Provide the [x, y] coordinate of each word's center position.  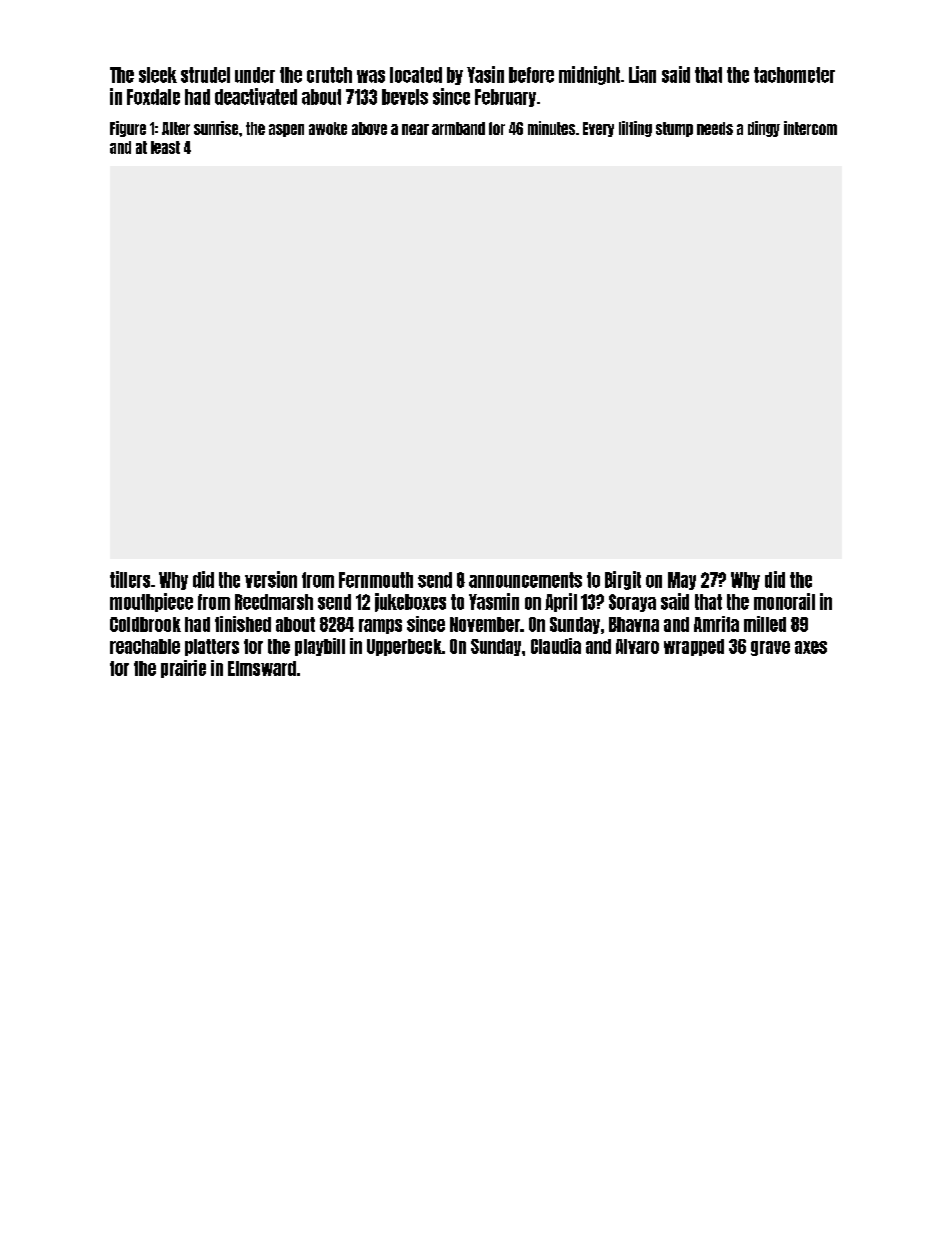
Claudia [556, 646]
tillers [130, 579]
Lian [642, 74]
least [165, 147]
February [505, 98]
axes [811, 647]
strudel [205, 75]
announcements [525, 580]
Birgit [623, 580]
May [682, 581]
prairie [183, 669]
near [415, 129]
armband [458, 128]
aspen [286, 130]
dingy [764, 129]
